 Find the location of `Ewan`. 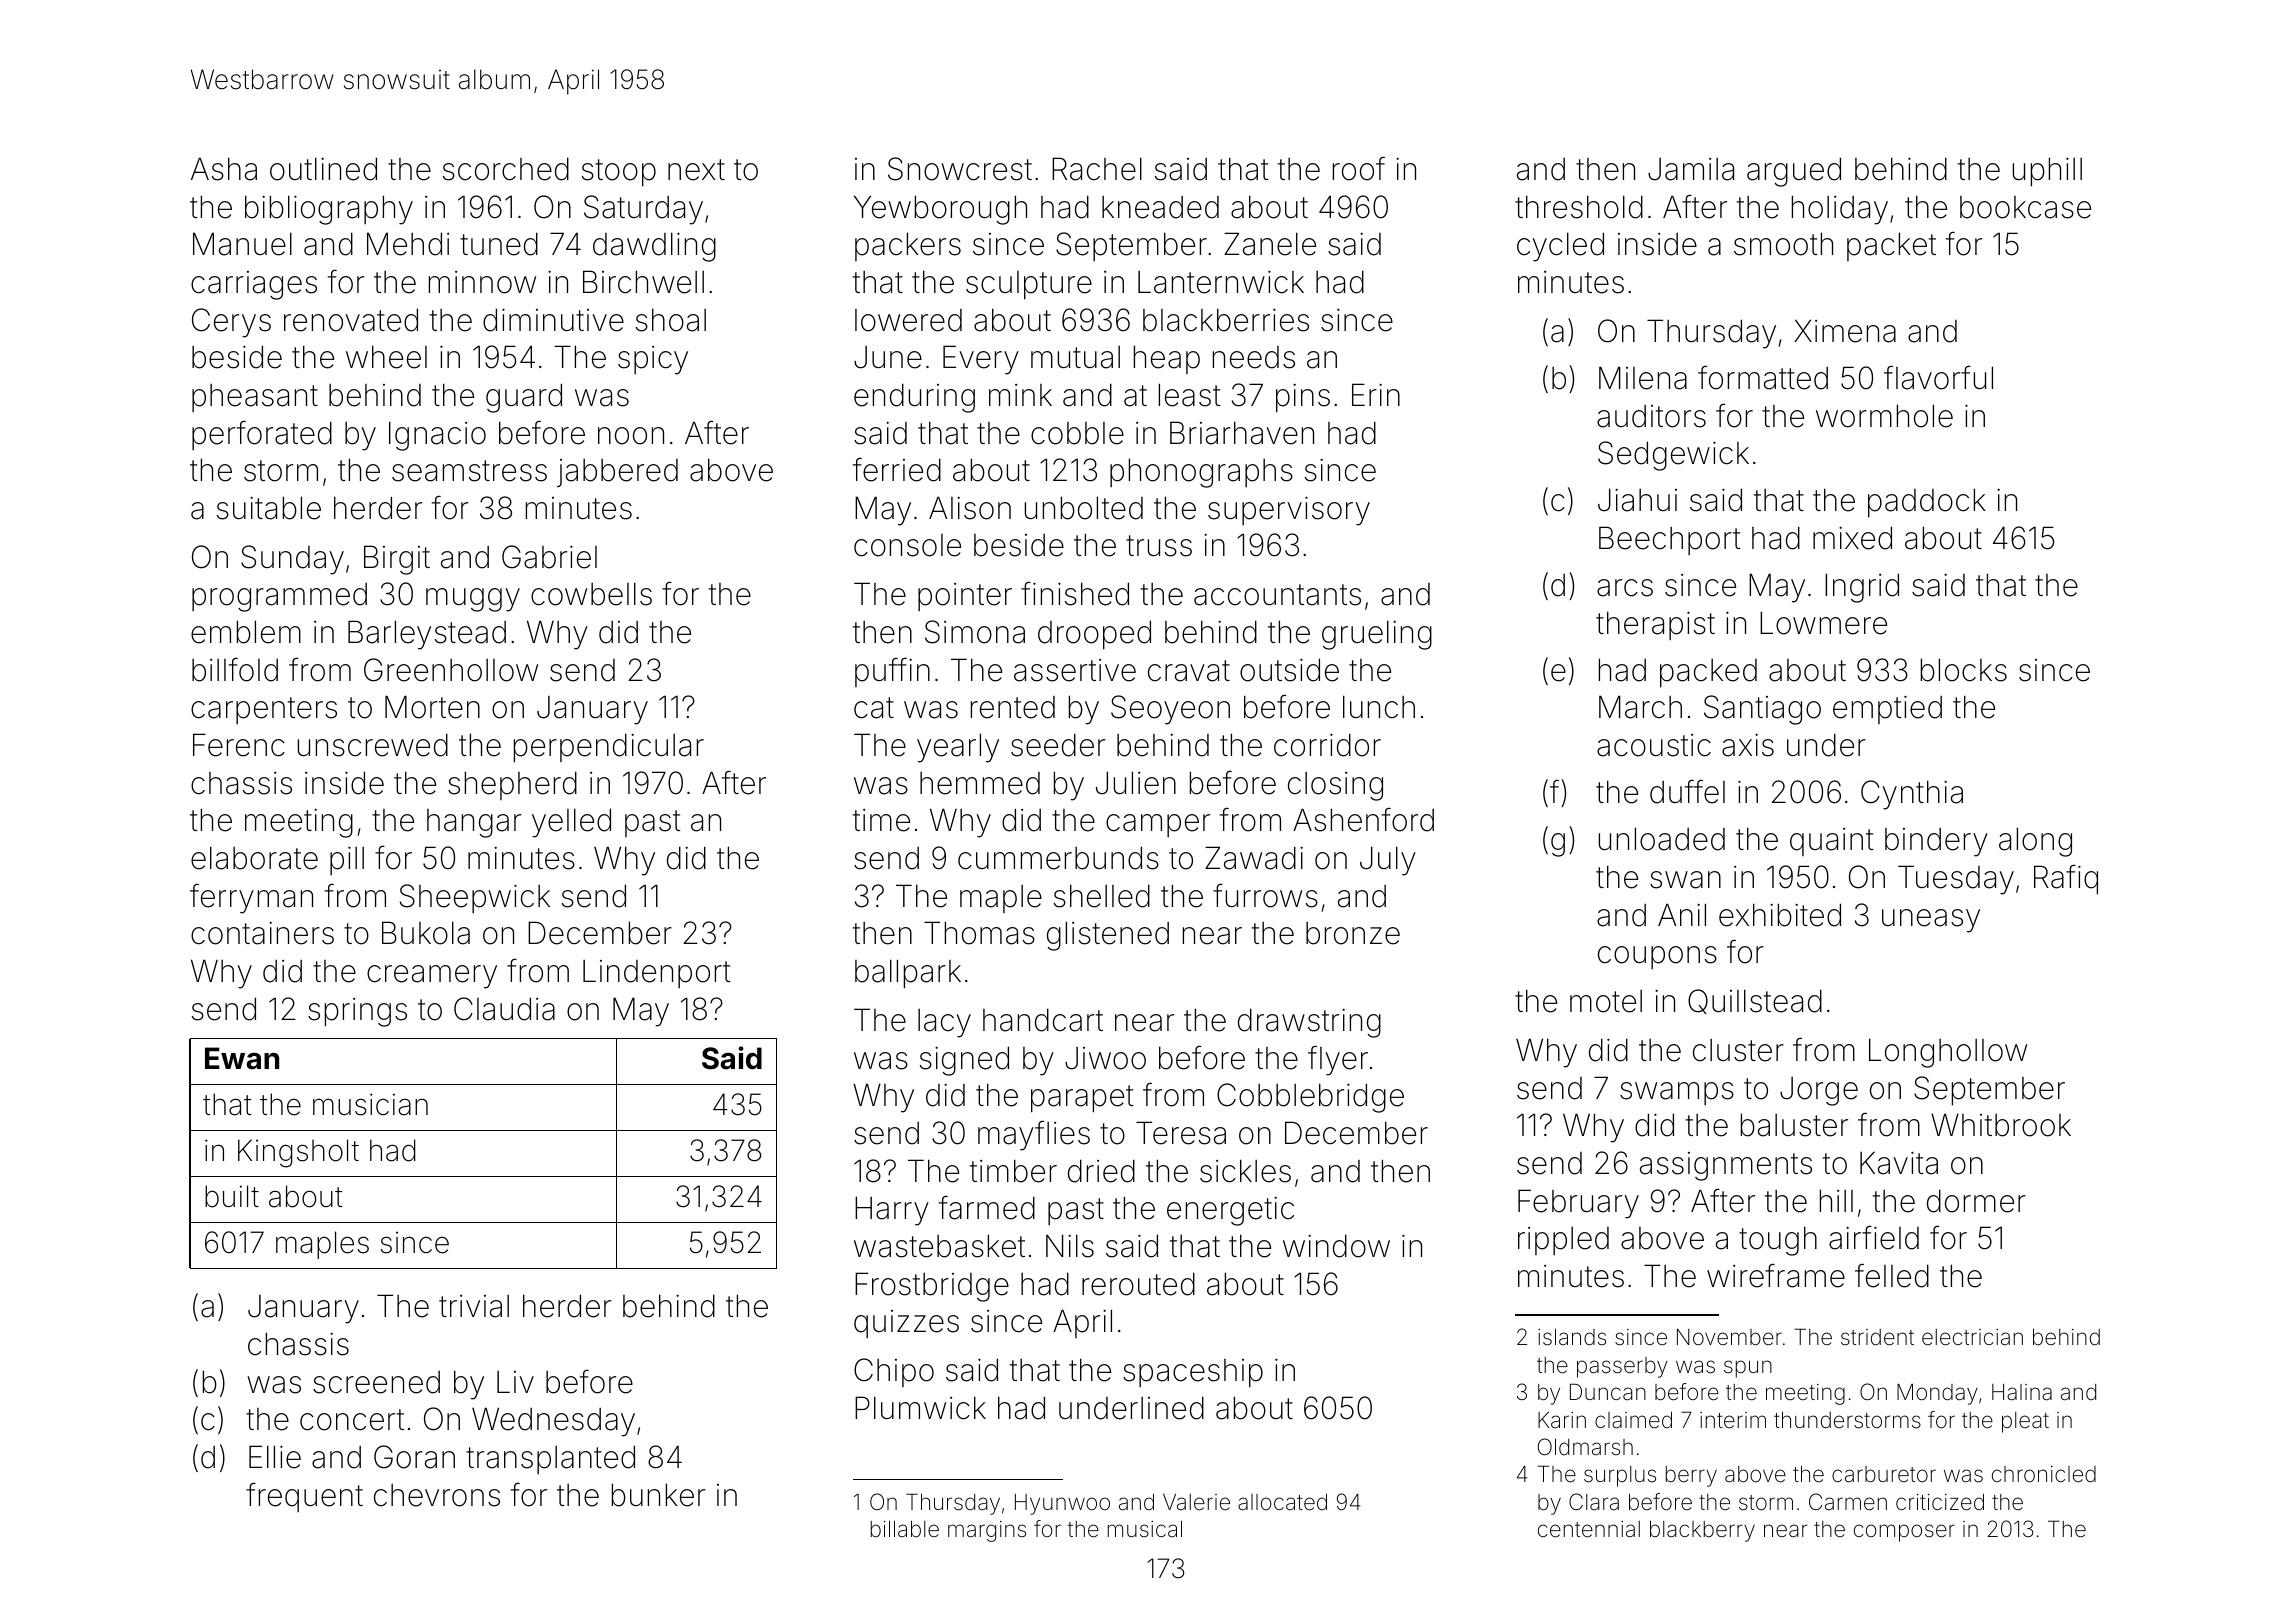

Ewan is located at coordinates (242, 1058).
